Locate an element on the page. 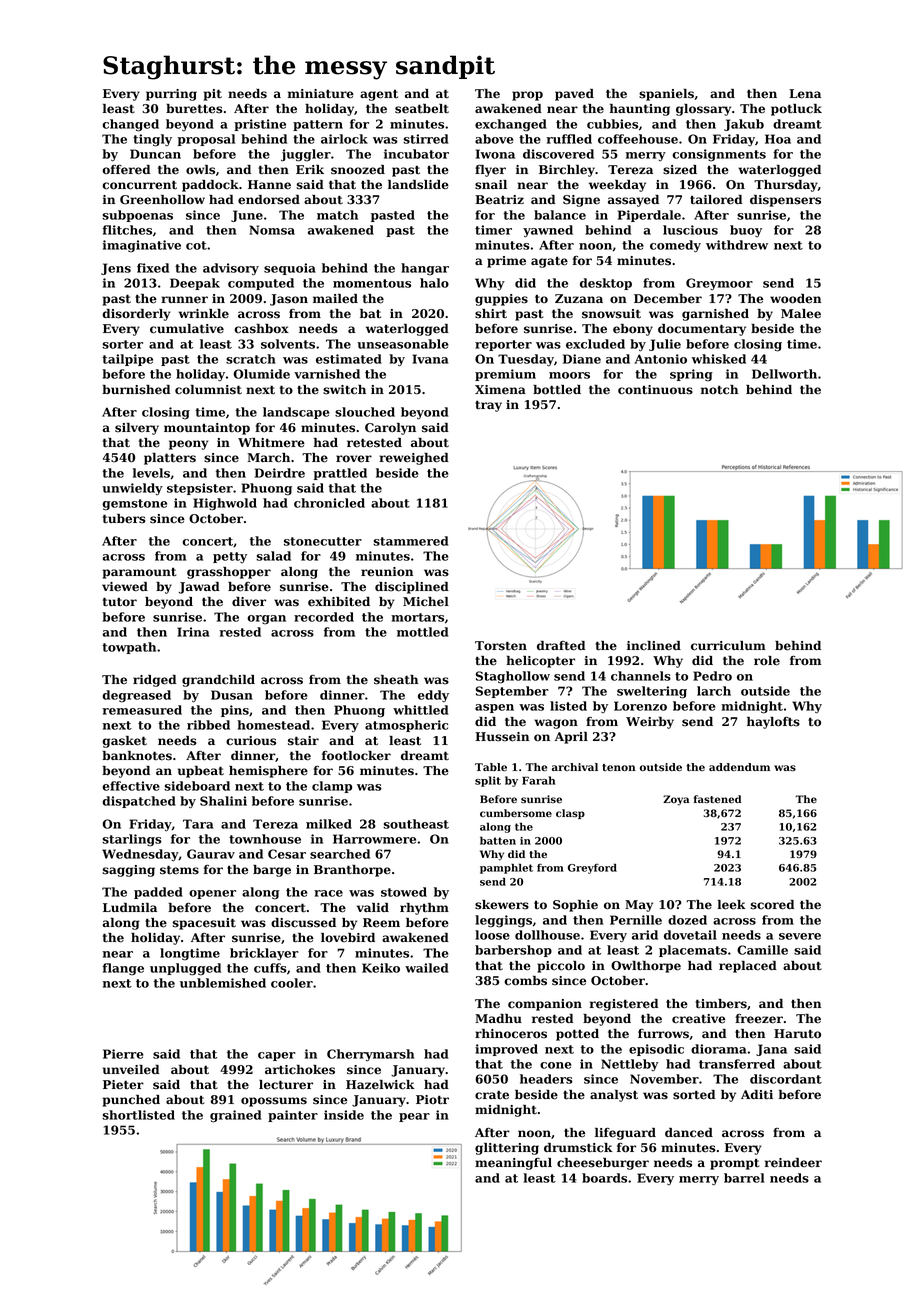 This page has width=924, height=1308. burnished is located at coordinates (136, 390).
